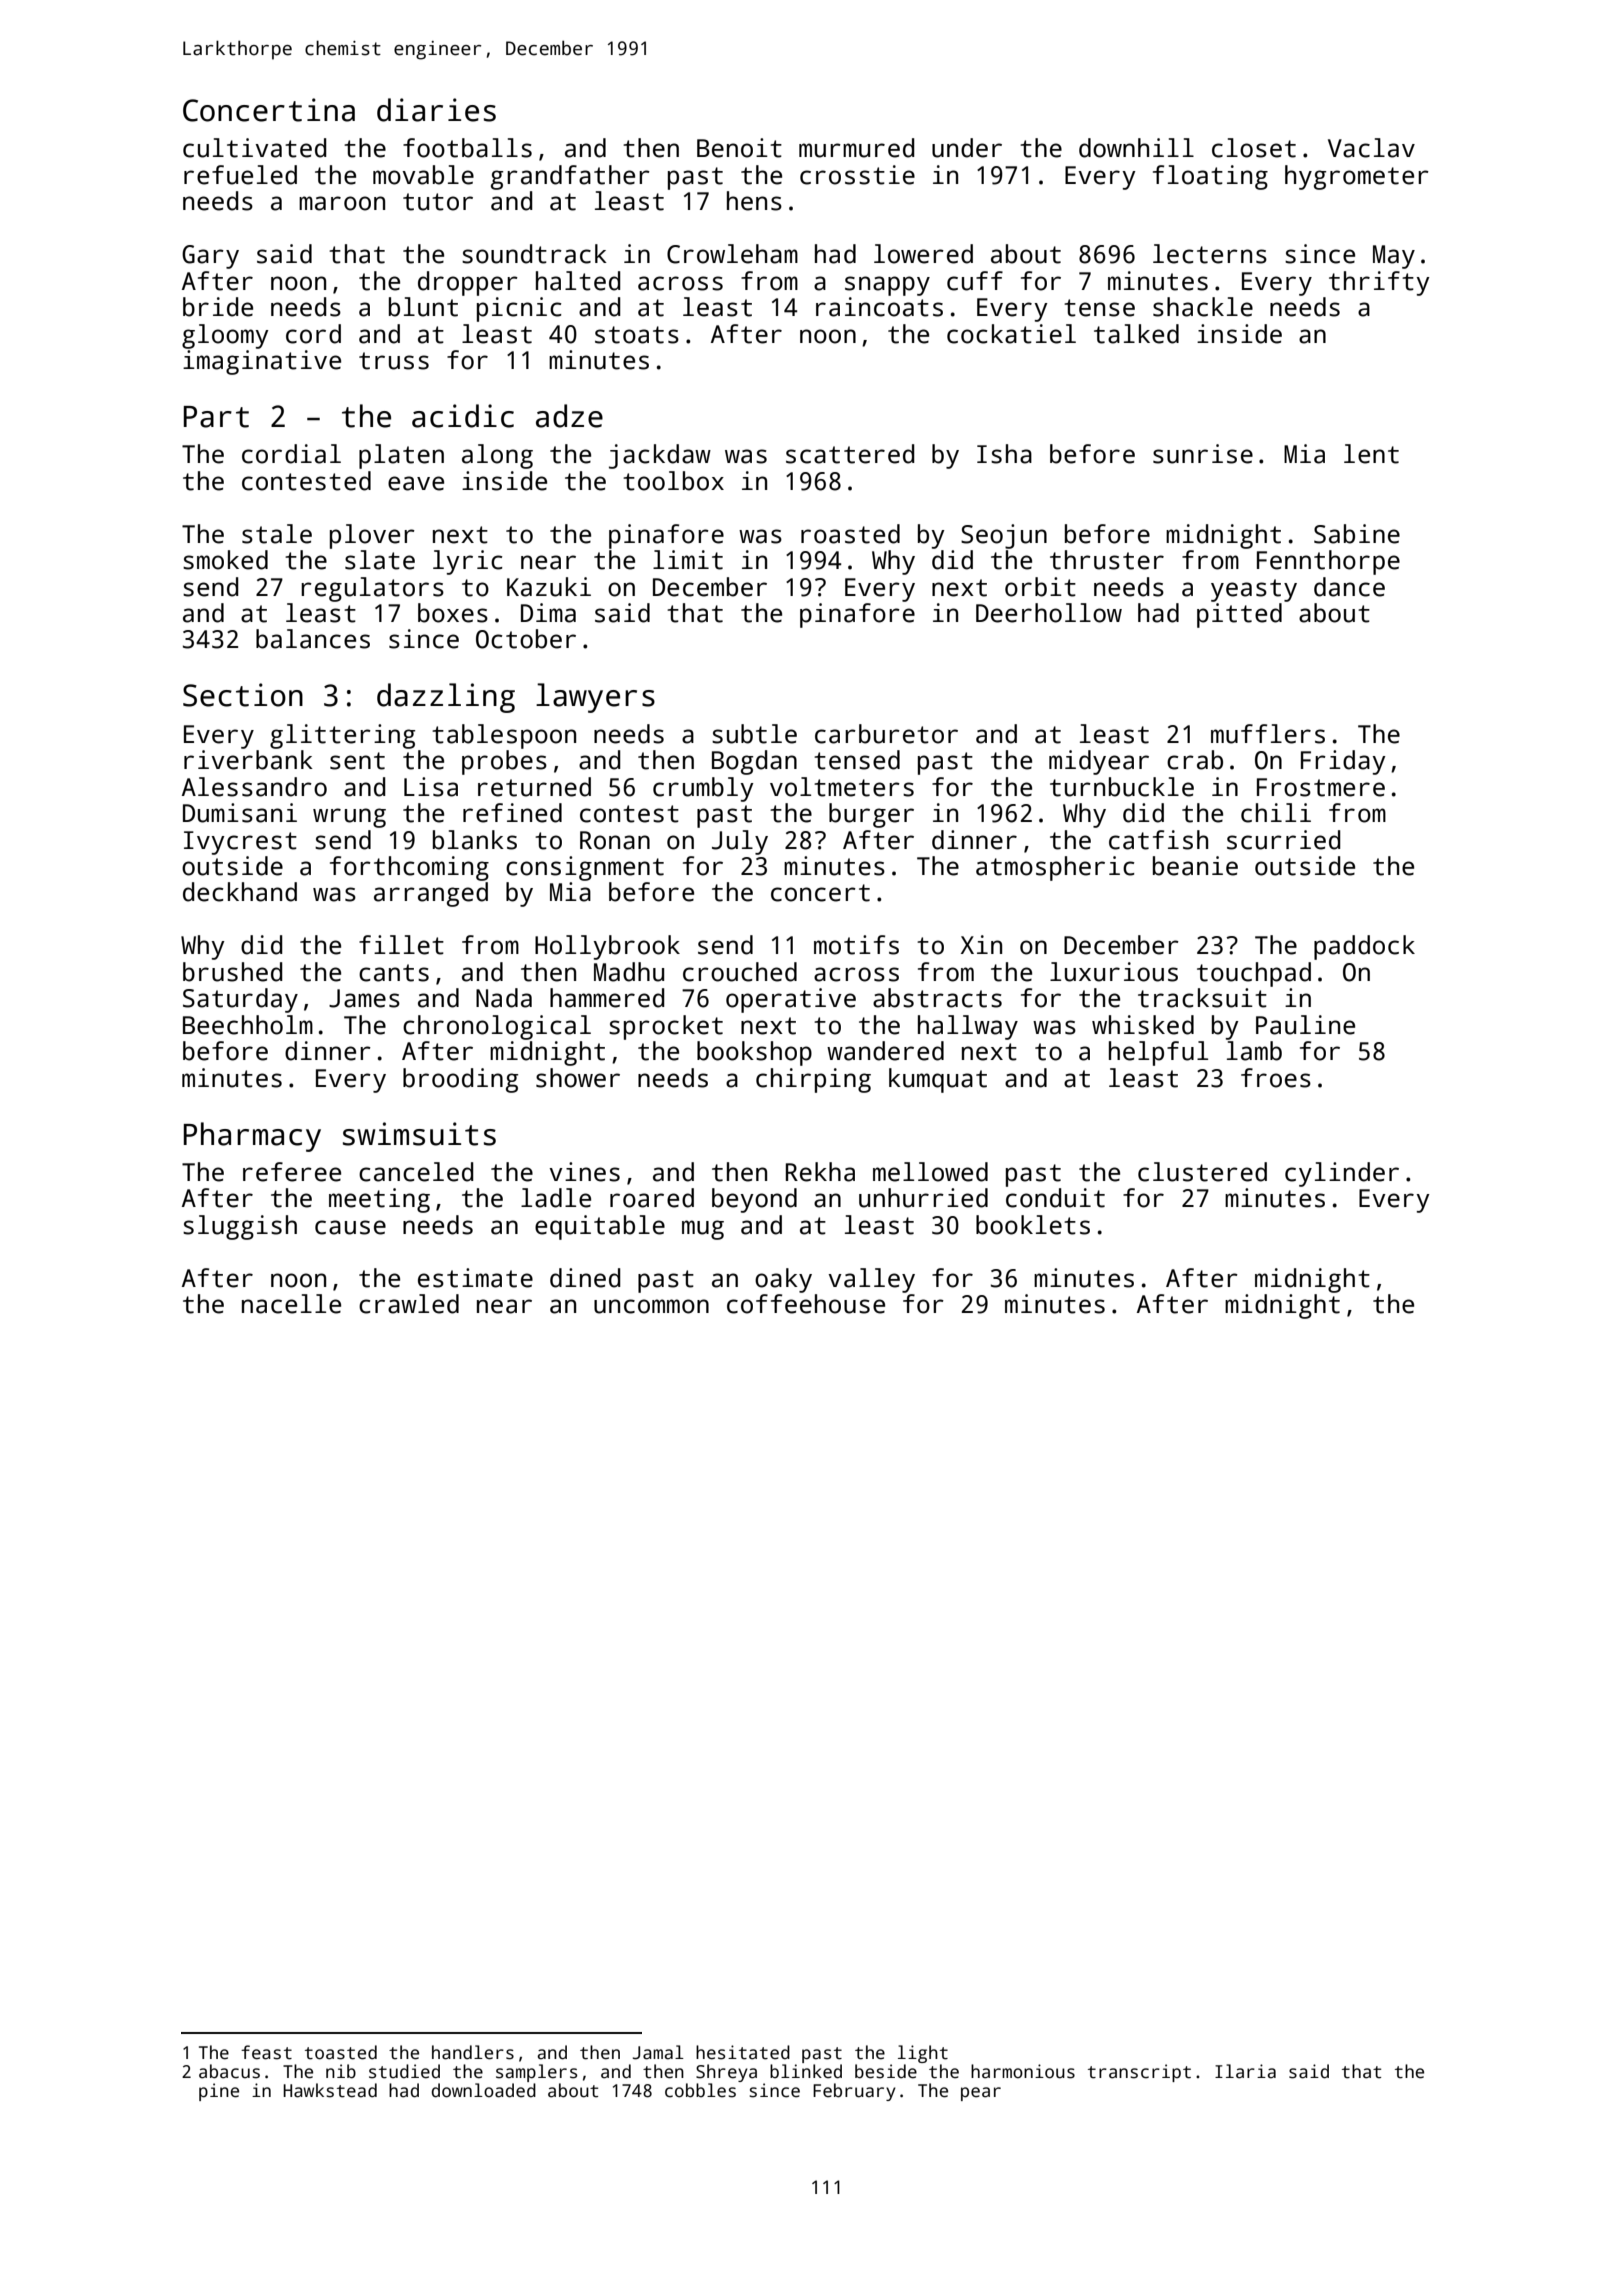 This page has height=2292, width=1620. Describe the element at coordinates (1245, 2071) in the page. I see `Ilaria` at that location.
